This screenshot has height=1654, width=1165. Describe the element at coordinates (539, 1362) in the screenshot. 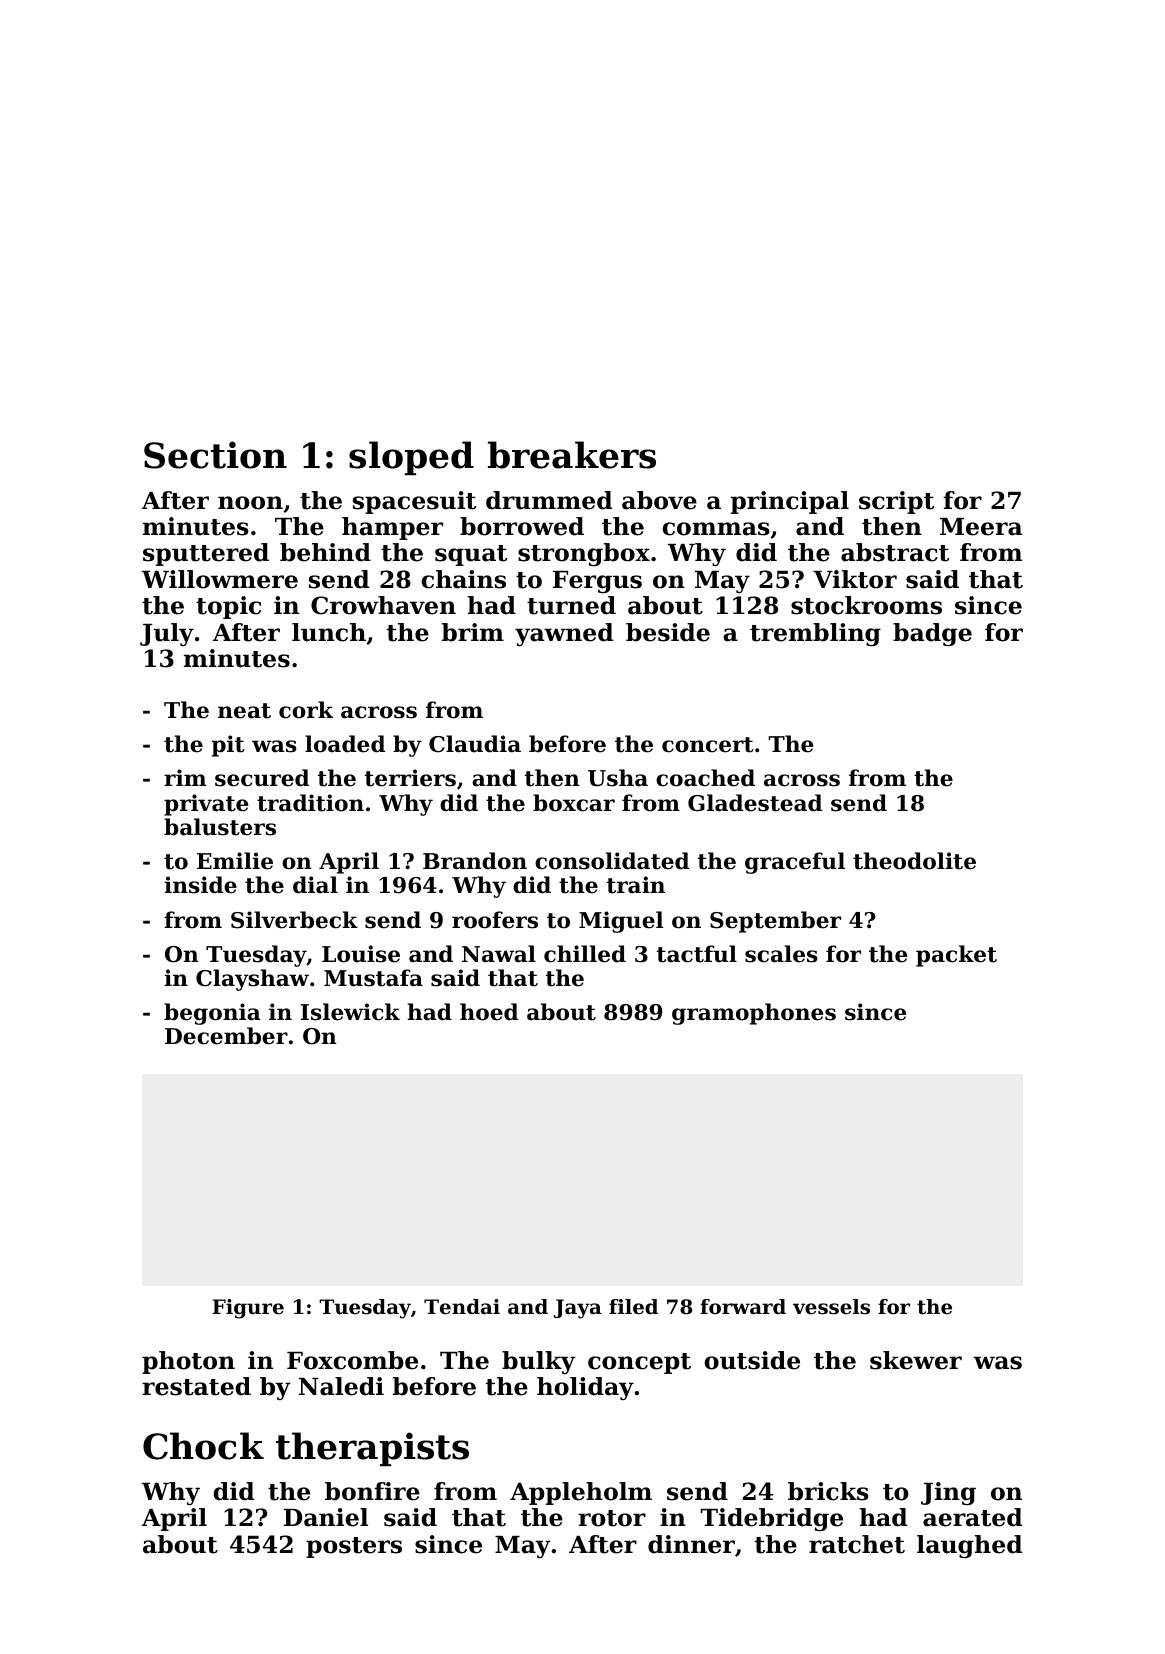

I see `bulky` at that location.
